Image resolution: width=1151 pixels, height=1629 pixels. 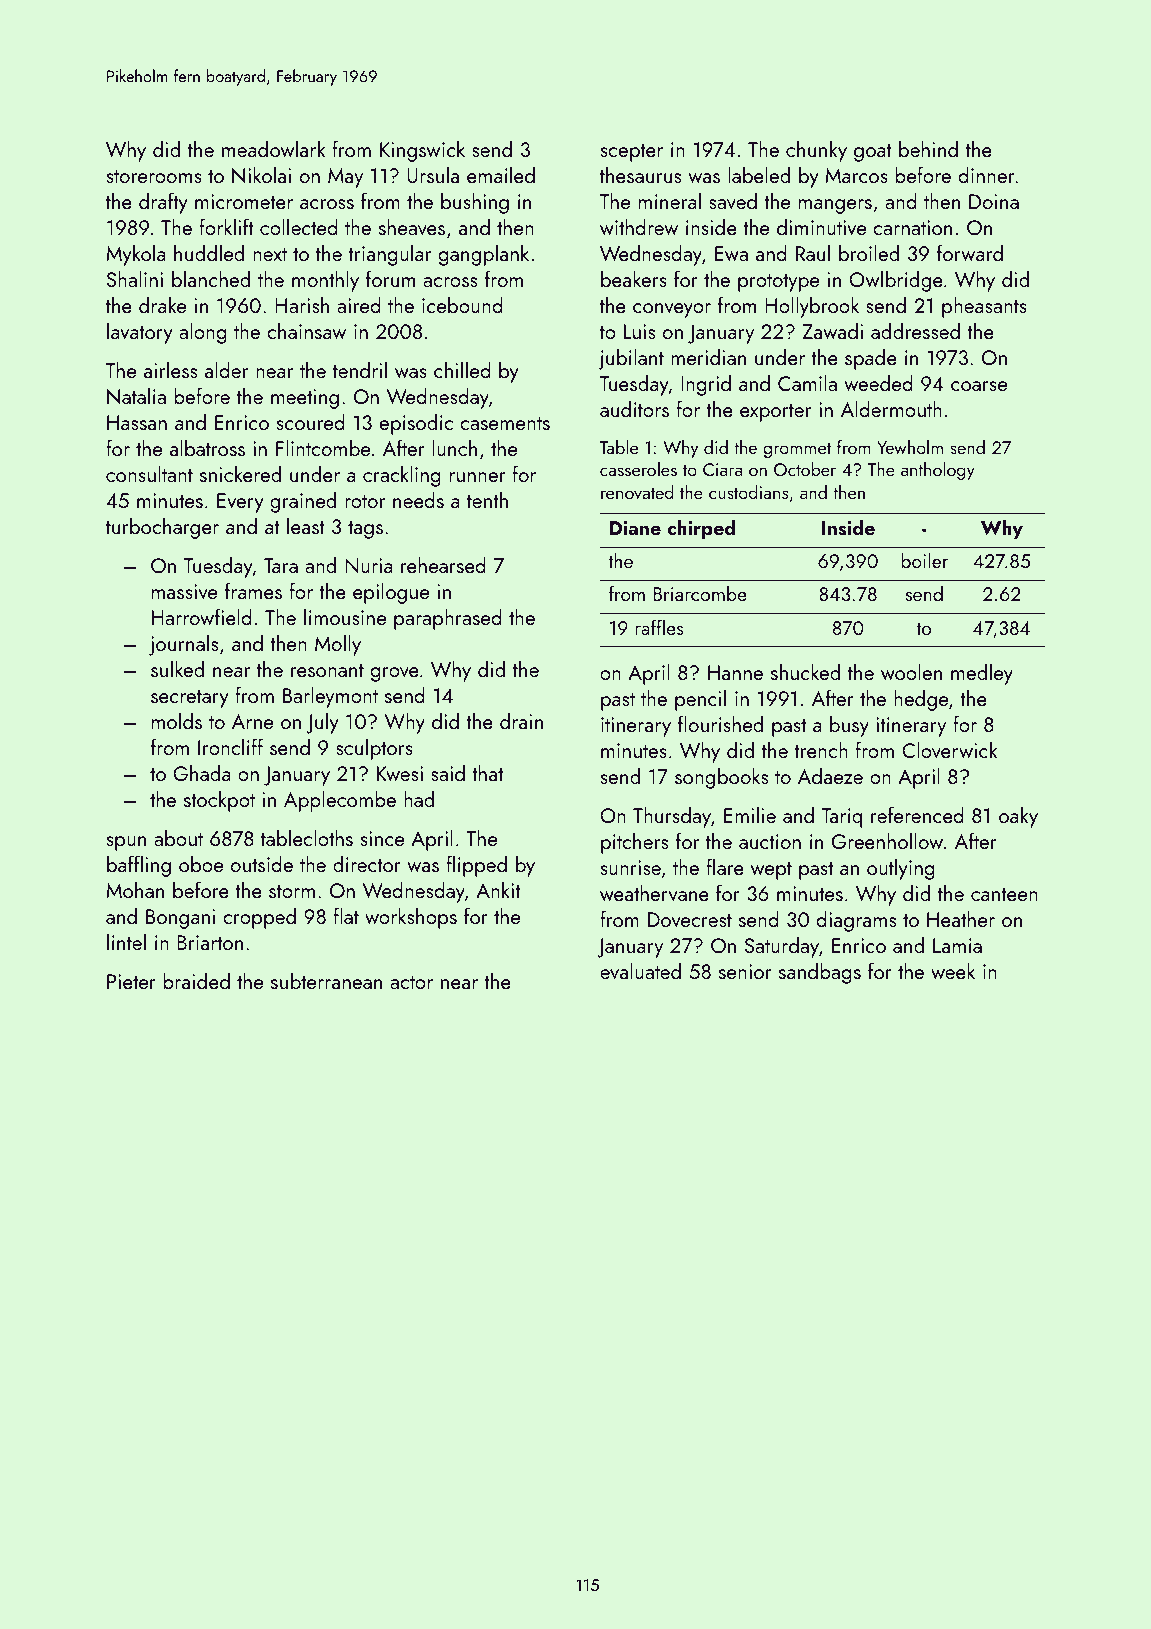 I want to click on week, so click(x=953, y=971).
